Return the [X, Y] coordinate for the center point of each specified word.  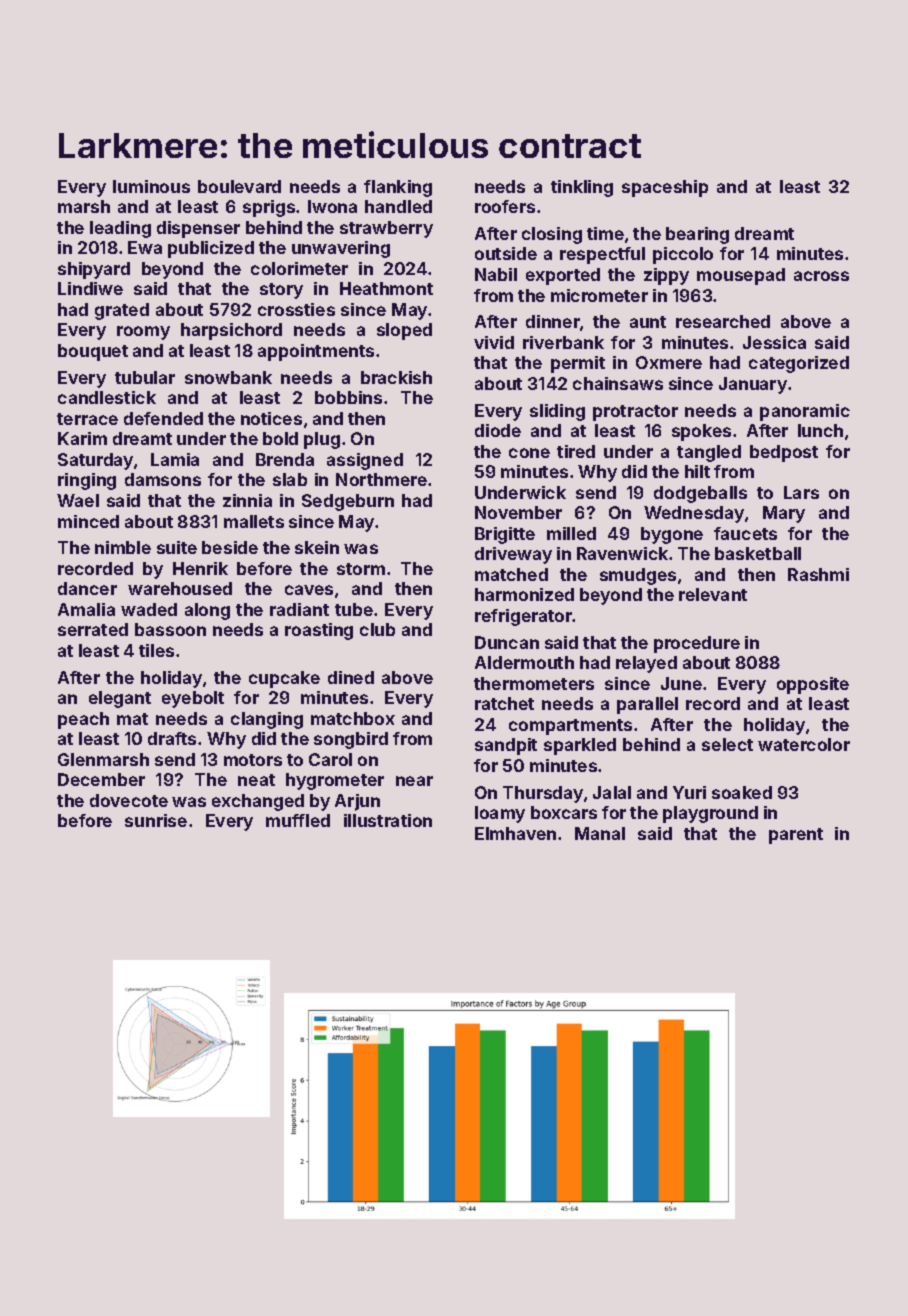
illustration [388, 820]
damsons [163, 479]
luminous [151, 186]
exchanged [258, 802]
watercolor [804, 744]
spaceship [665, 188]
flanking [398, 188]
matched [511, 574]
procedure [697, 644]
